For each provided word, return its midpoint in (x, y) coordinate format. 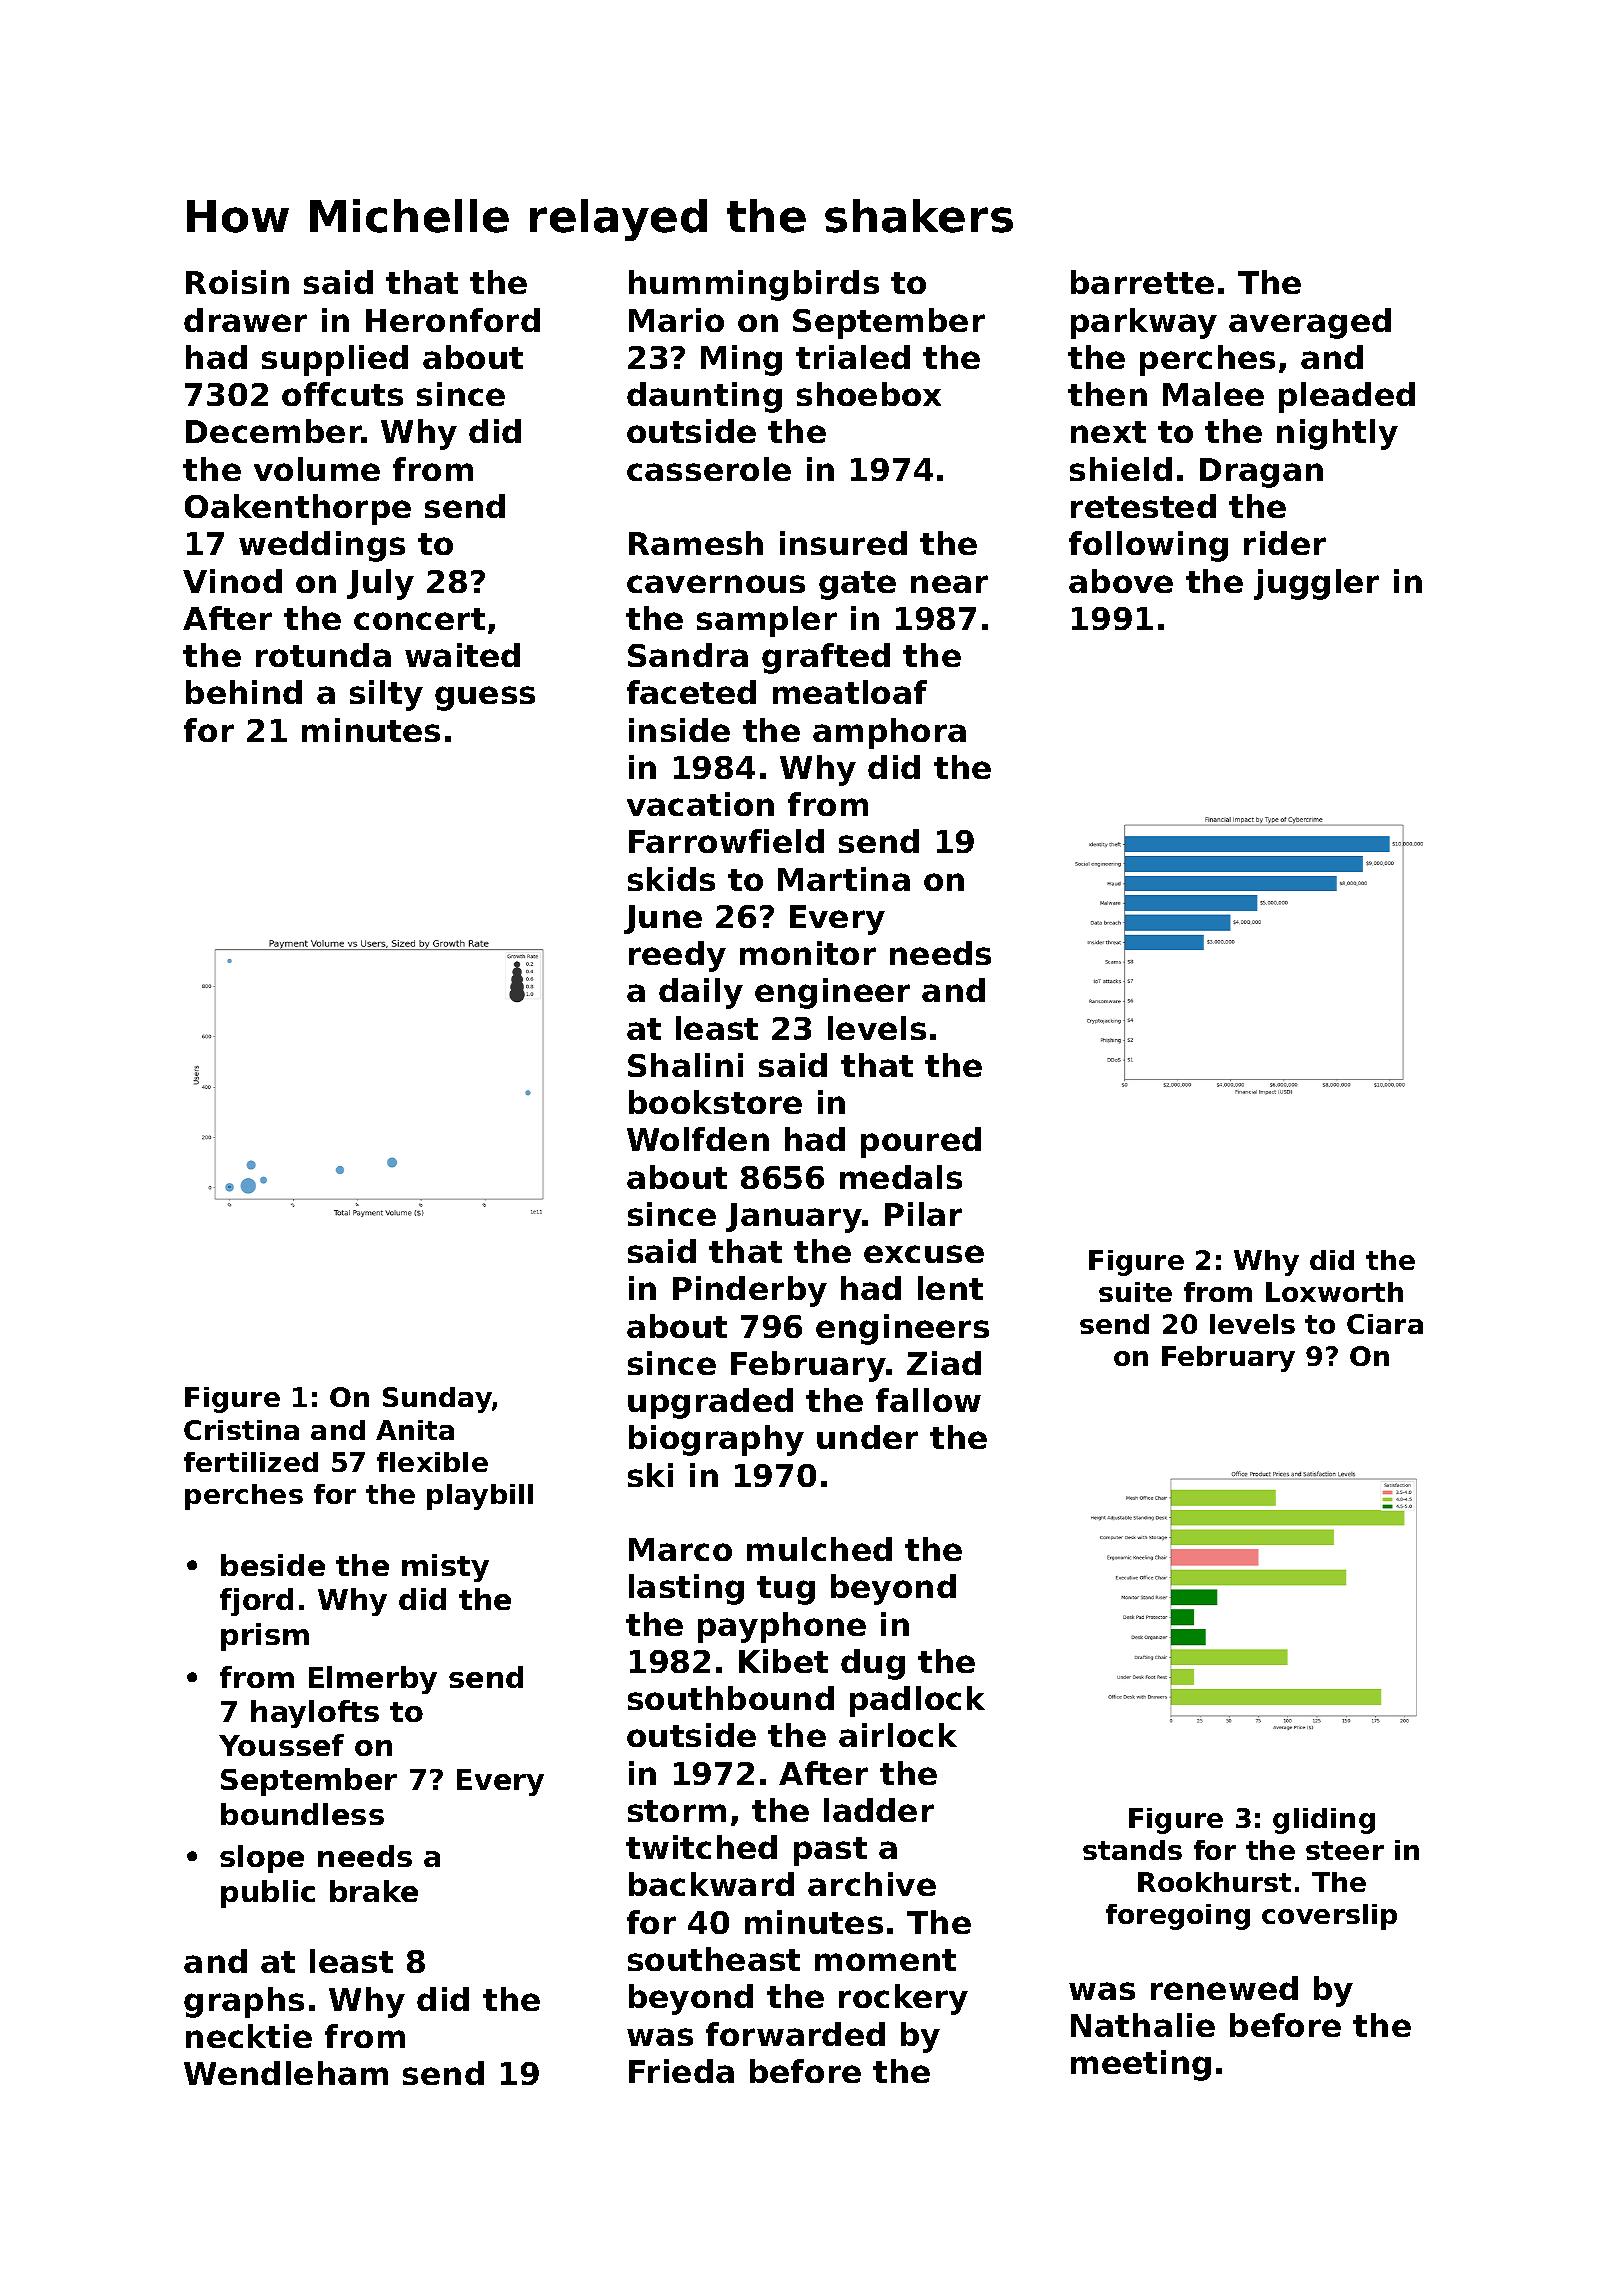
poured (921, 1142)
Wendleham (286, 2073)
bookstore (715, 1102)
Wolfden (698, 1139)
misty (445, 1568)
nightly (1337, 434)
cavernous (716, 584)
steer (1345, 1850)
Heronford (453, 320)
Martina (844, 879)
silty (386, 695)
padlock (917, 1701)
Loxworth (1334, 1292)
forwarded (795, 2034)
